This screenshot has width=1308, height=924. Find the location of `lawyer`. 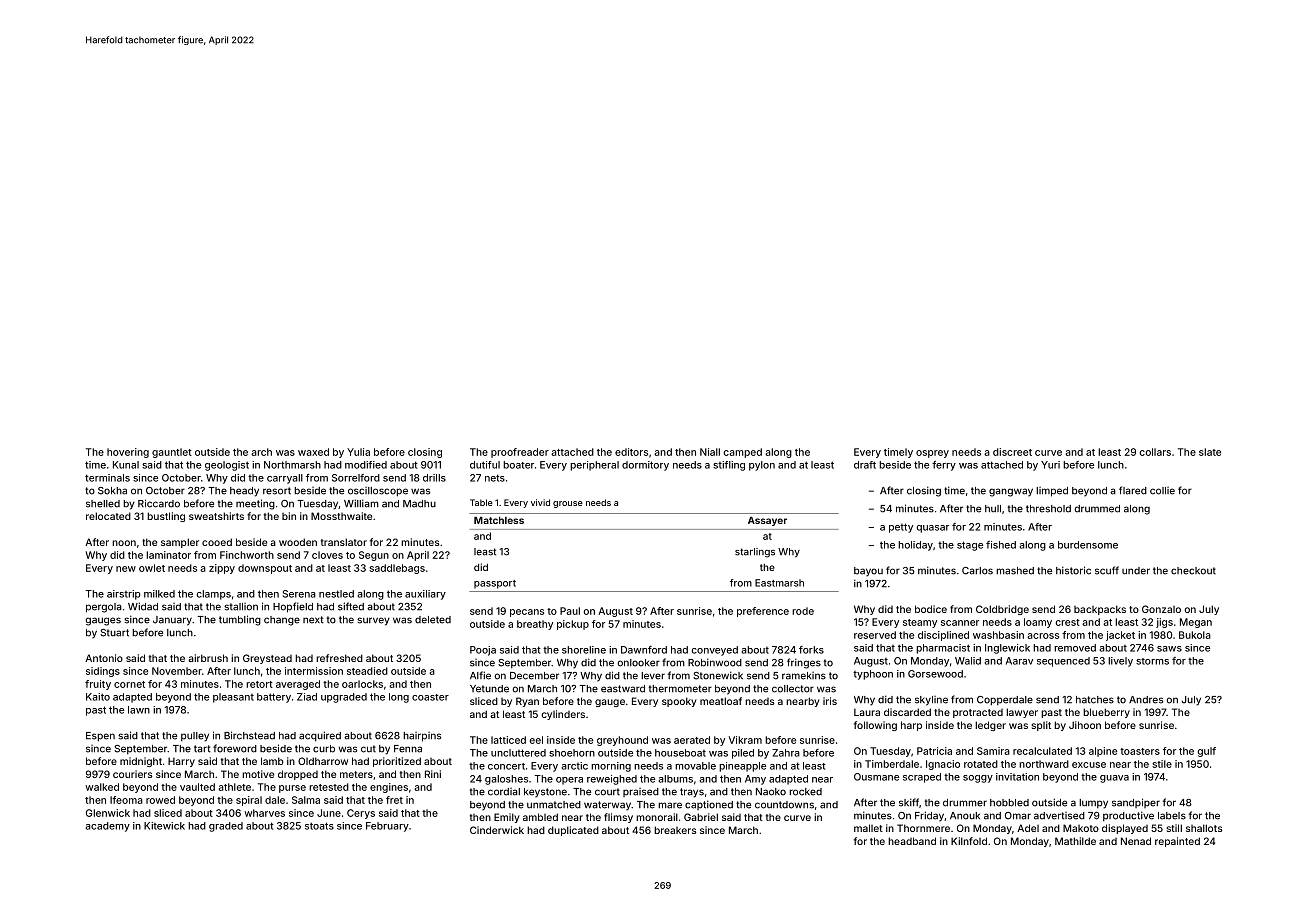

lawyer is located at coordinates (1022, 713).
